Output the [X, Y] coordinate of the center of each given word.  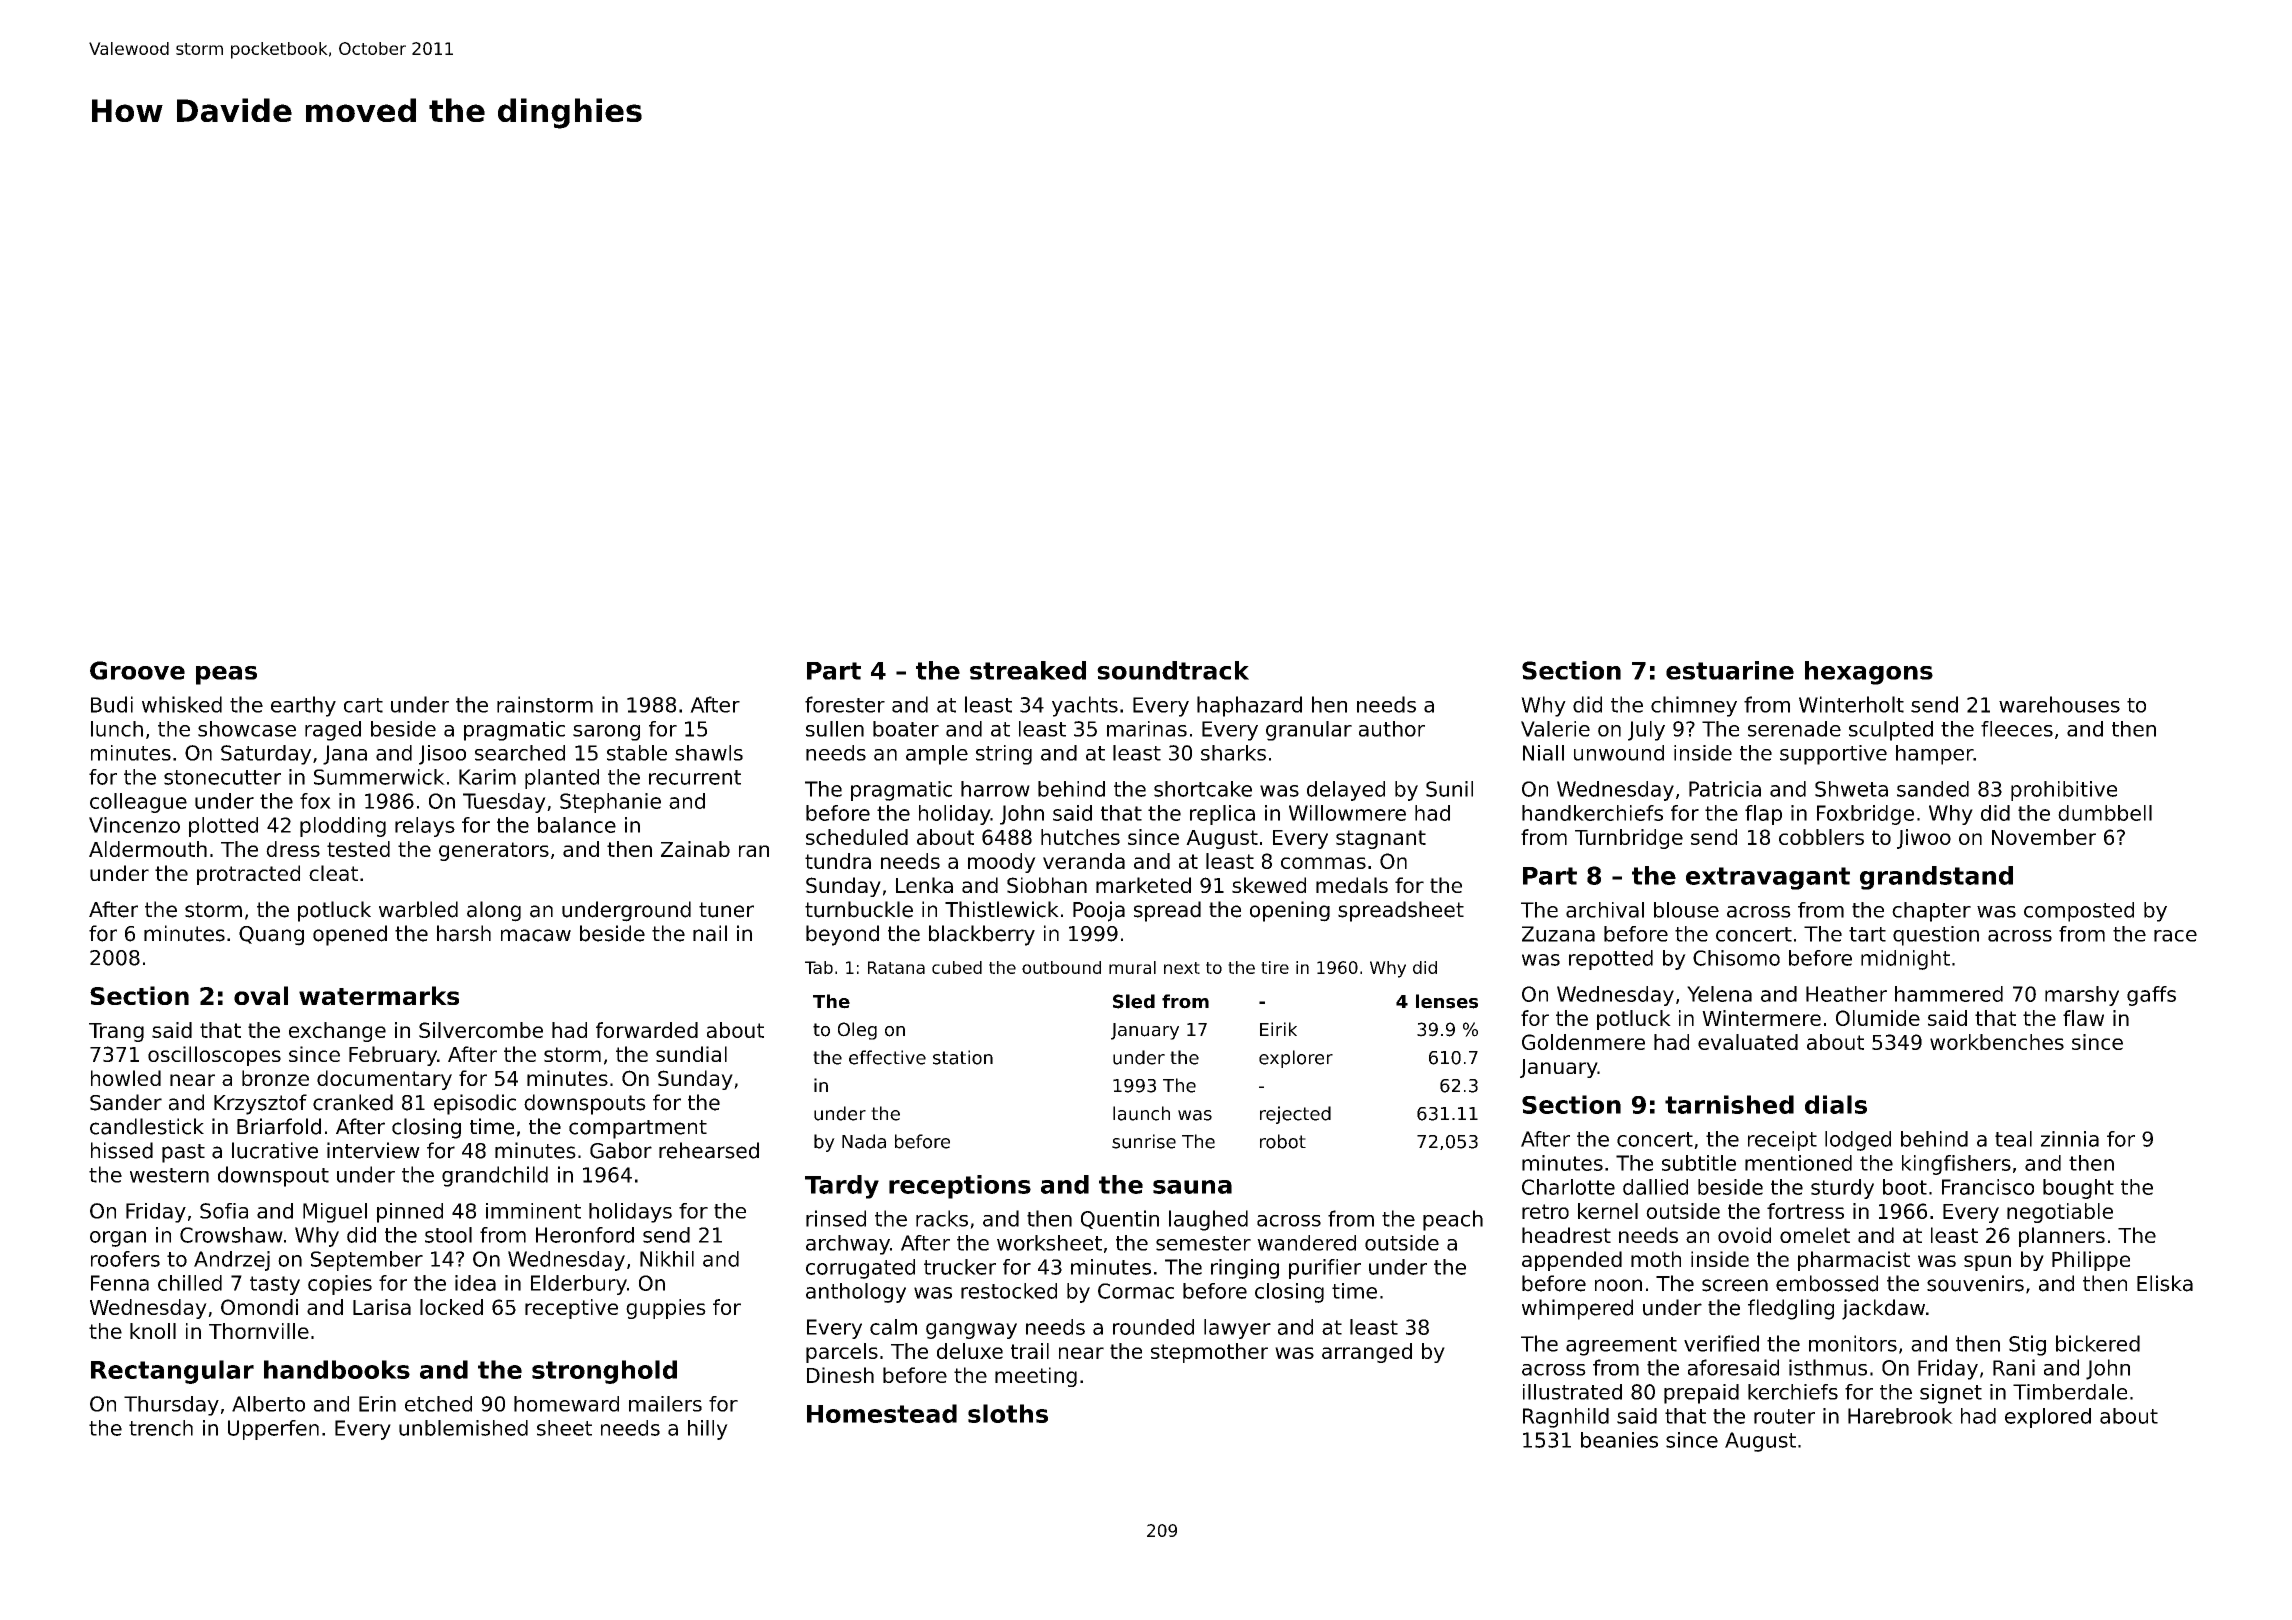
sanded [1933, 789]
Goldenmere [1583, 1042]
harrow [995, 789]
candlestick [147, 1126]
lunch [117, 729]
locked [451, 1307]
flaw [2083, 1018]
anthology [856, 1293]
